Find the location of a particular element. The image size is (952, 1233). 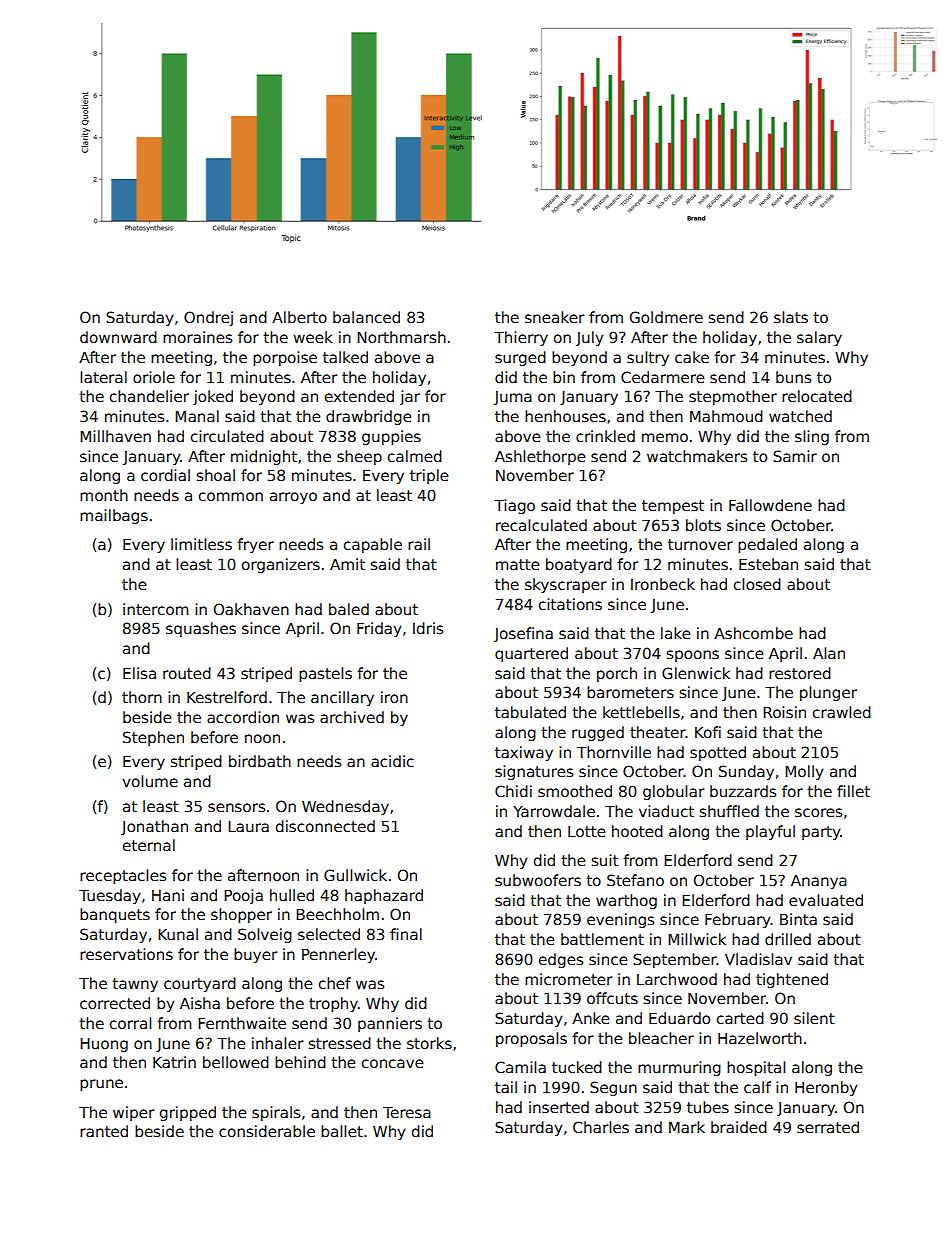

Charles is located at coordinates (601, 1127).
